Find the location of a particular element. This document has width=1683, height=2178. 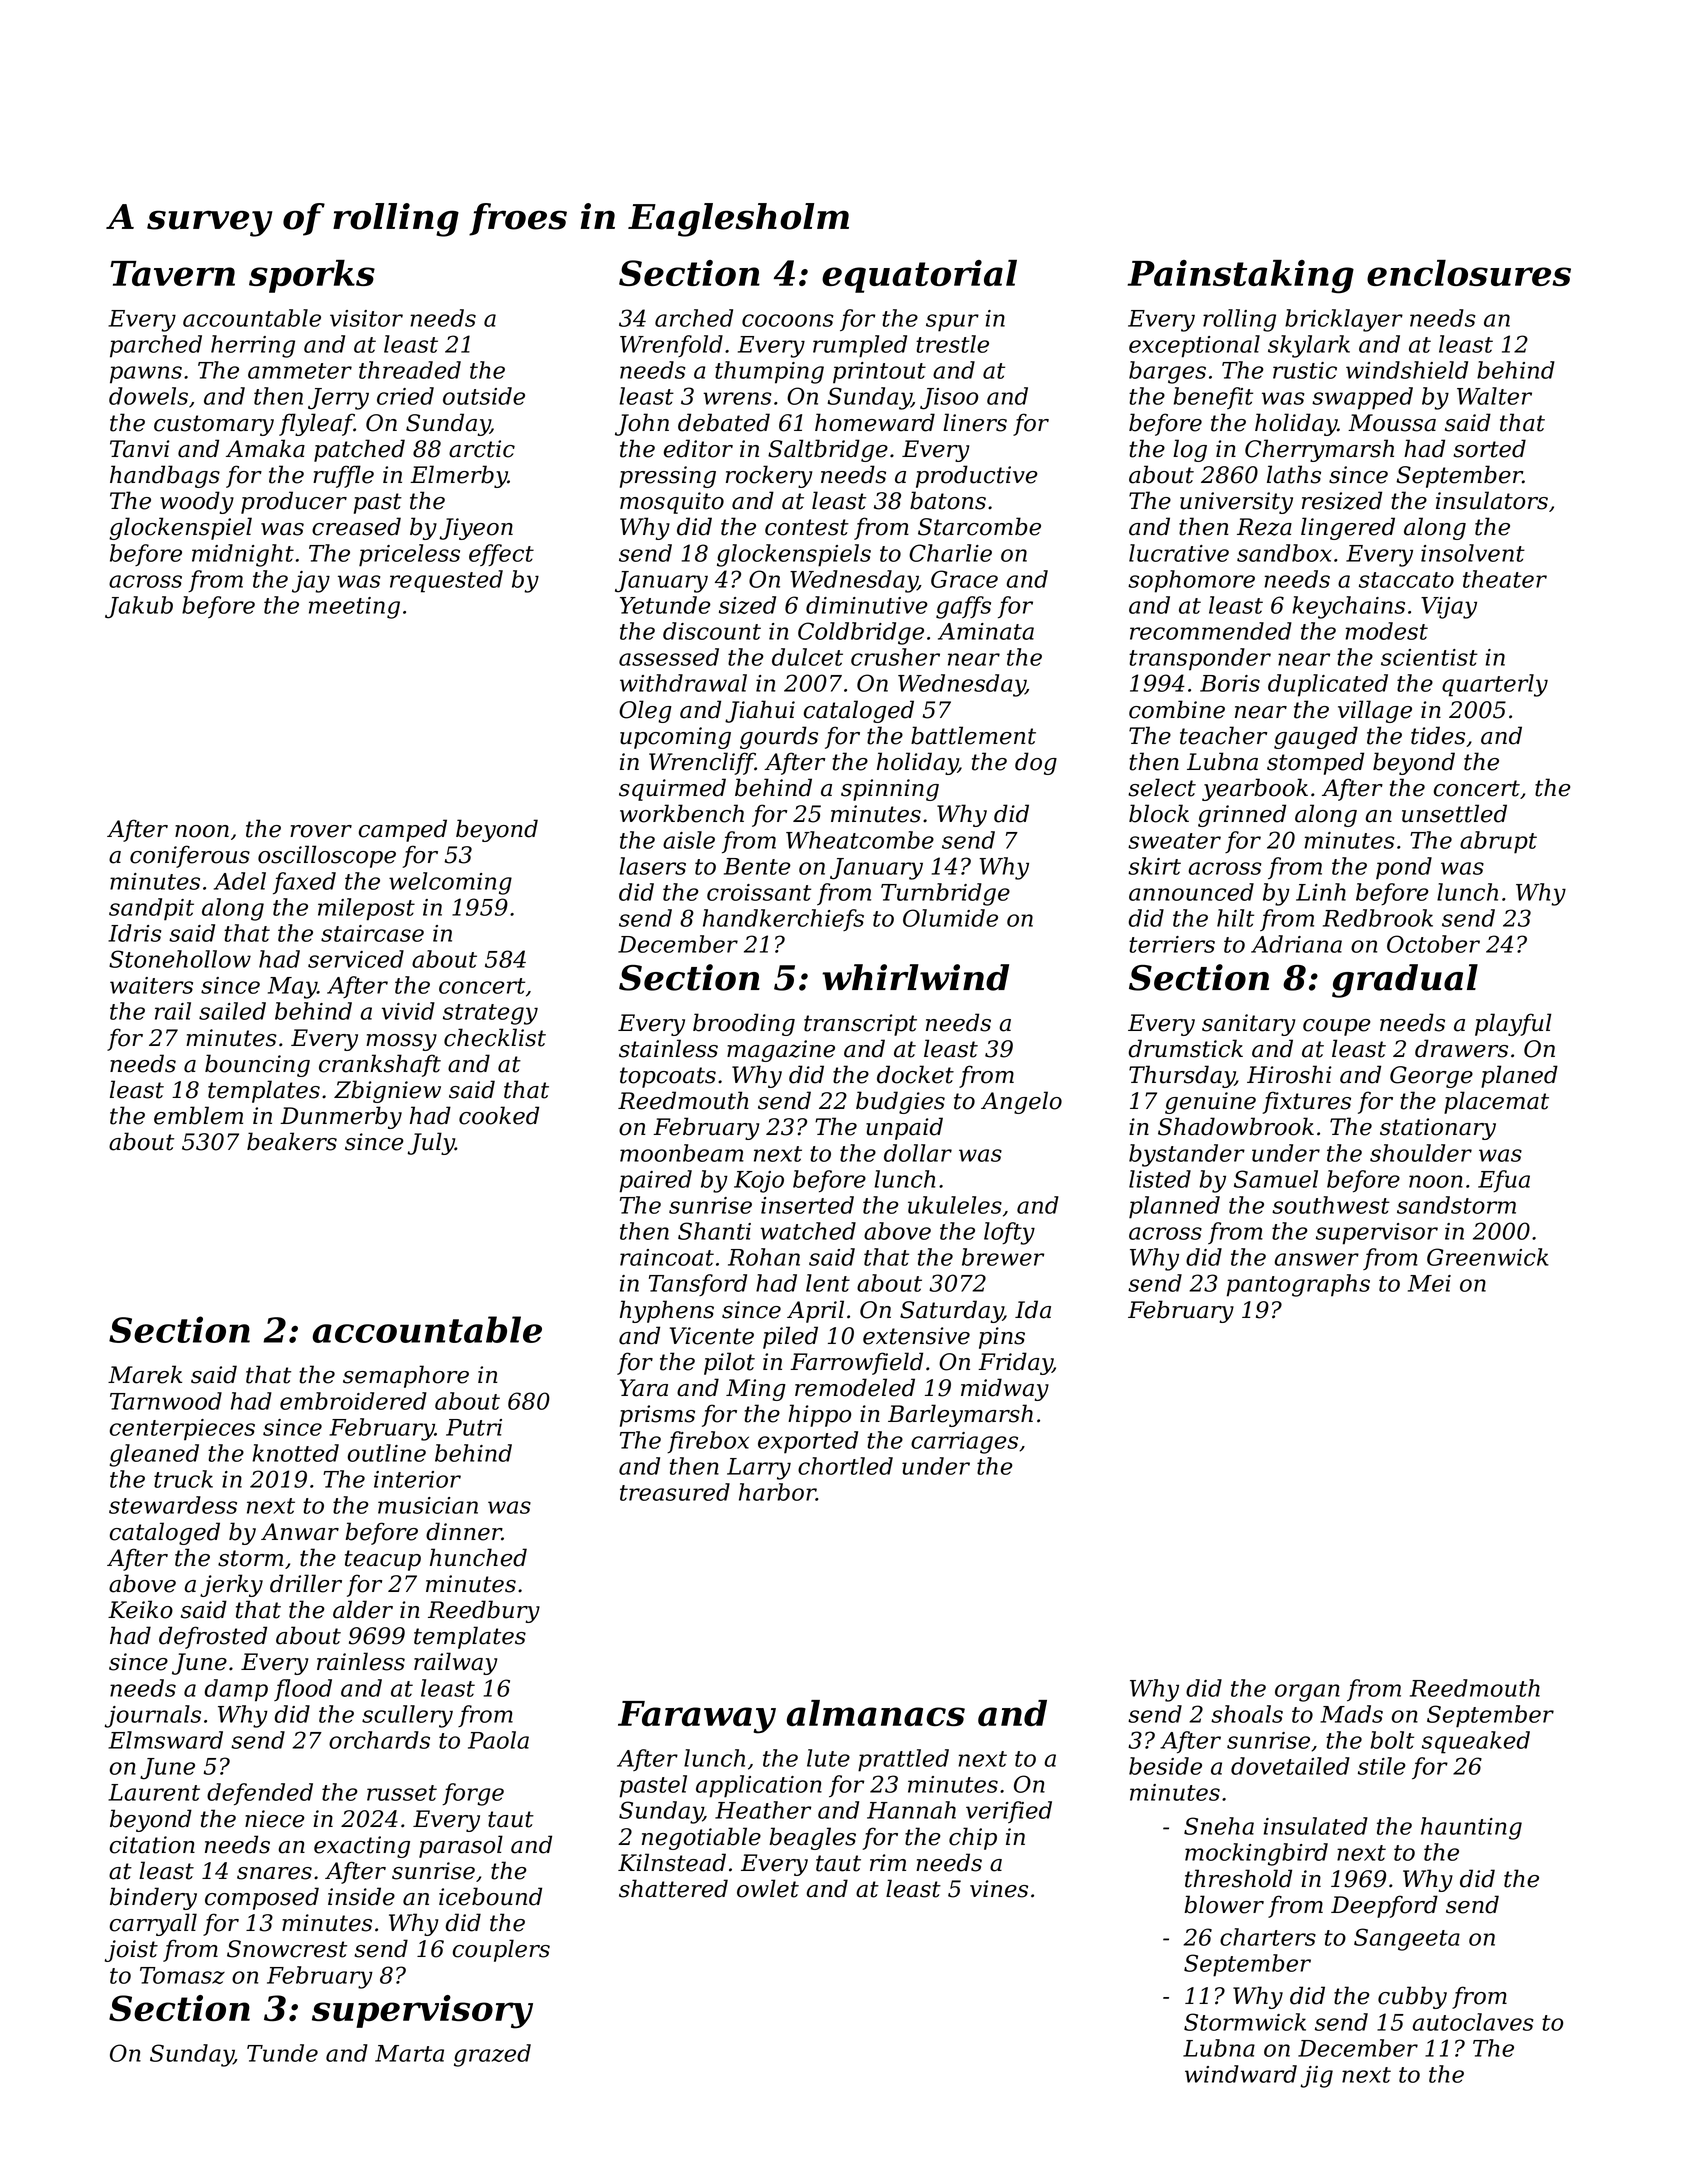

coniferous is located at coordinates (190, 856).
